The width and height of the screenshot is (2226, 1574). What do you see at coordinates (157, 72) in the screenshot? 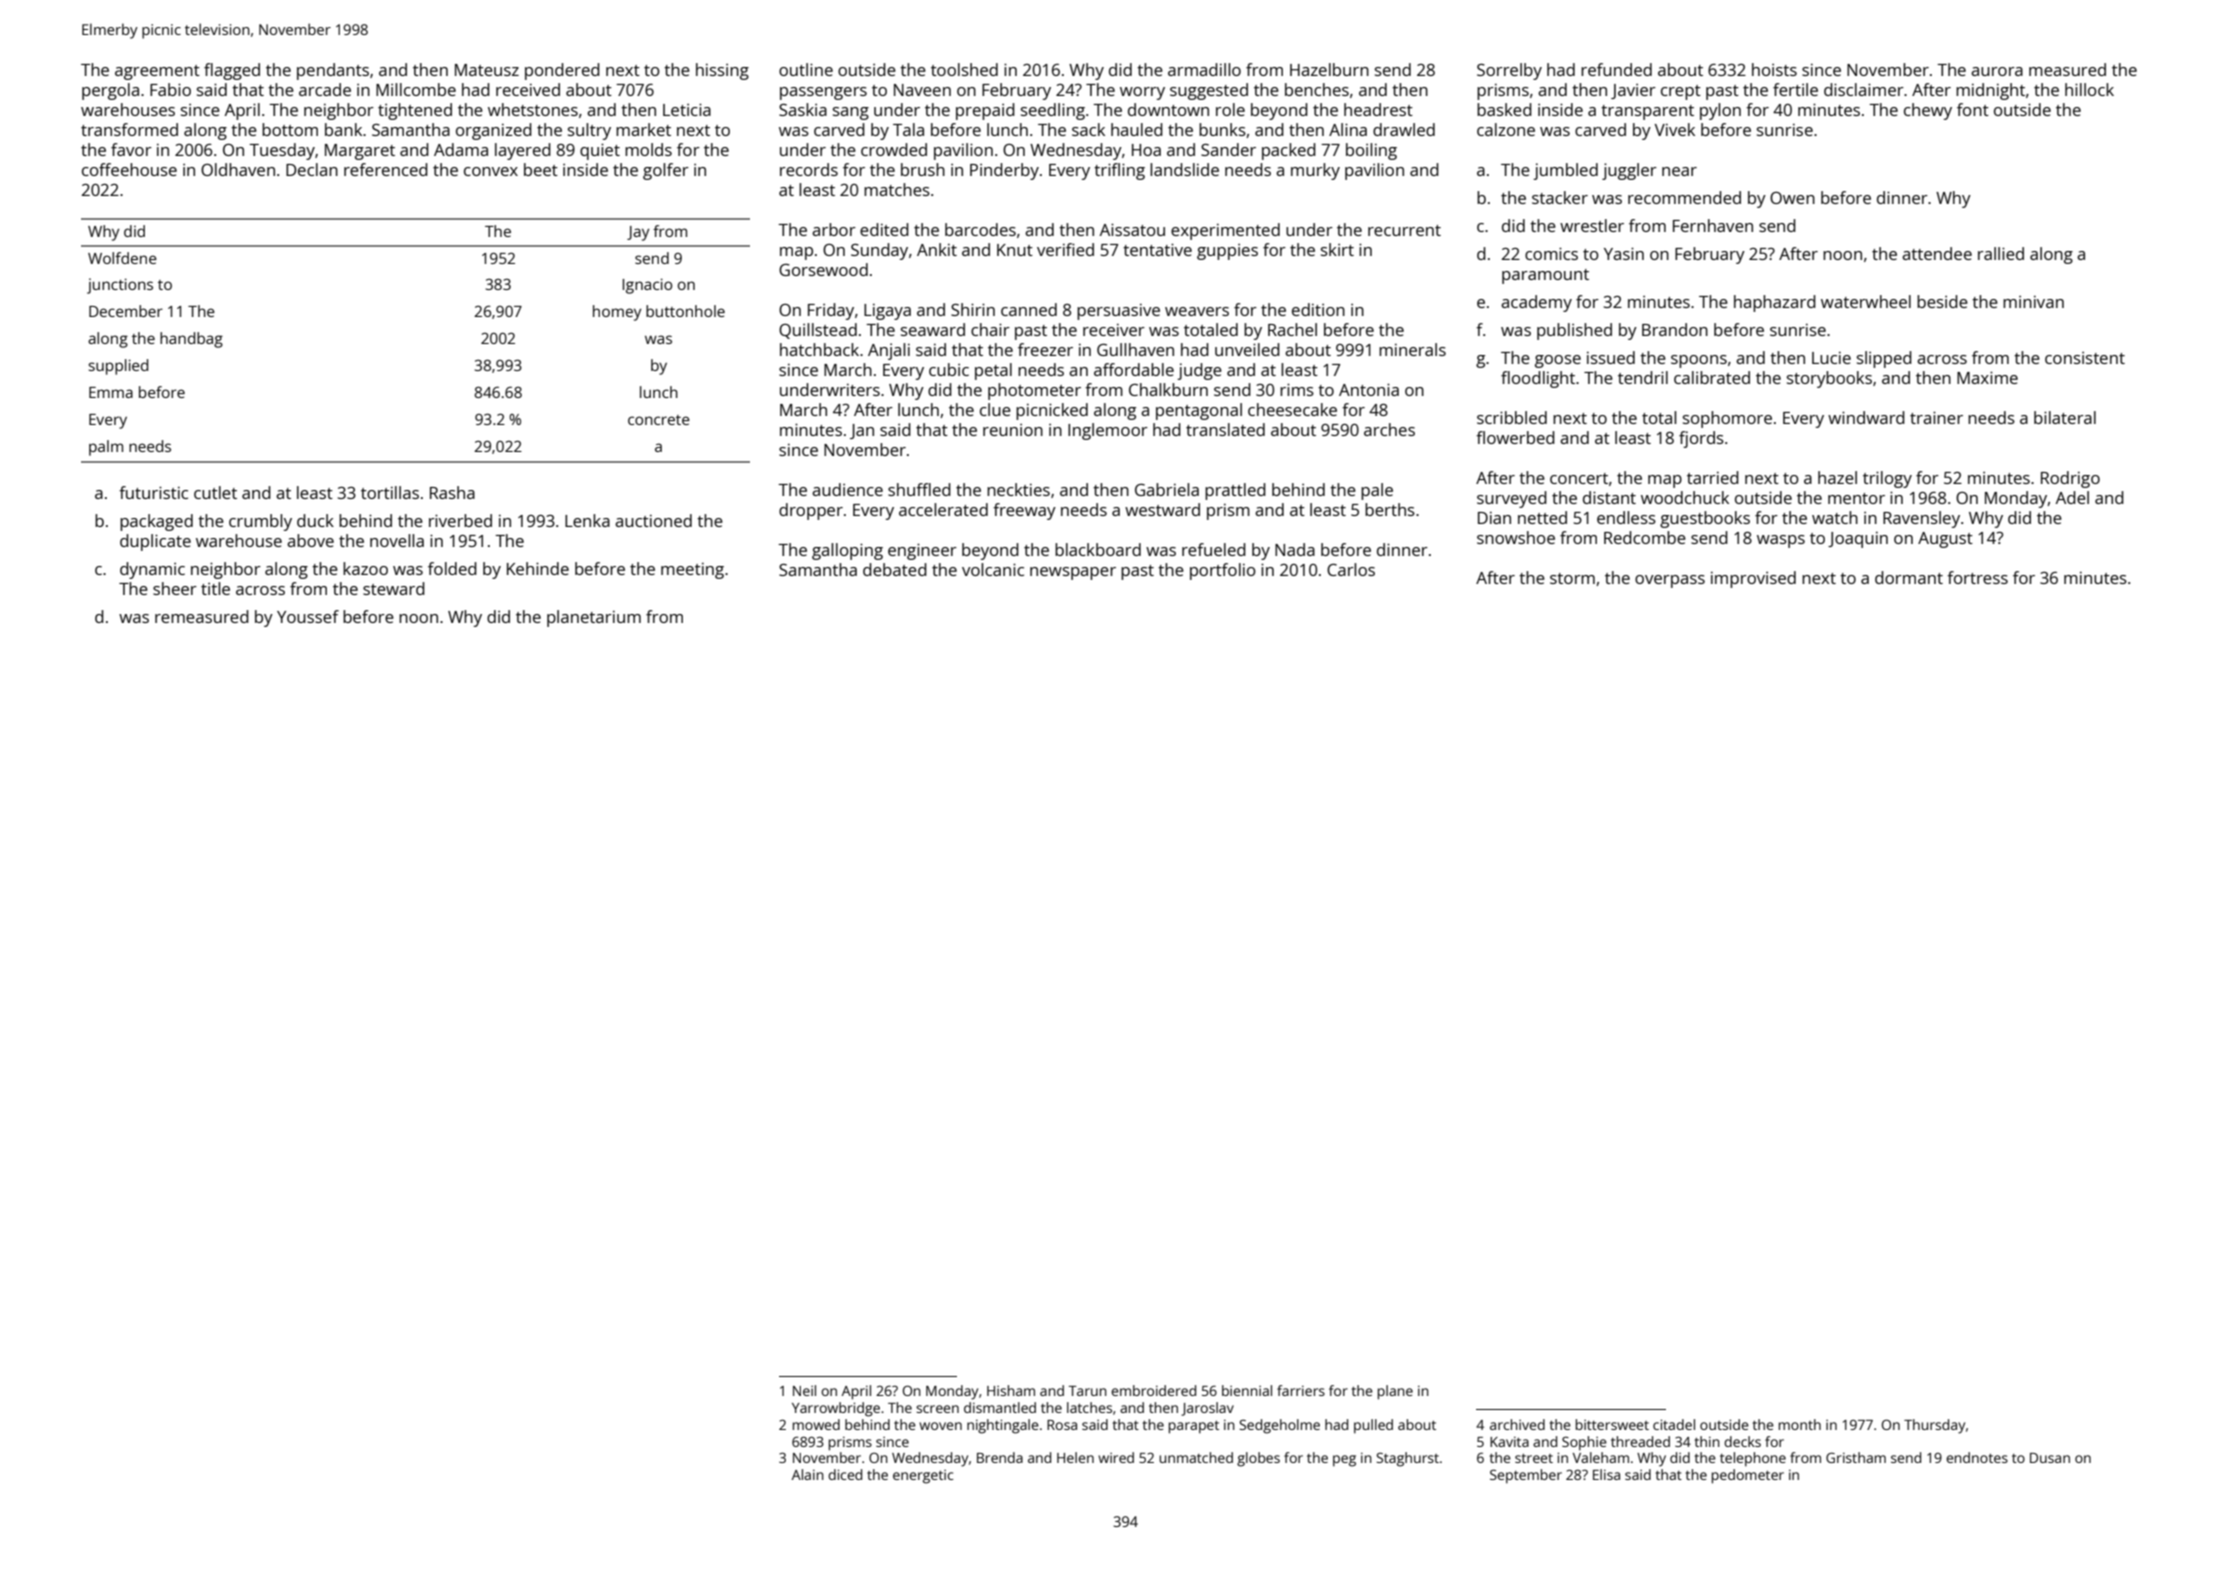
I see `agreement` at bounding box center [157, 72].
